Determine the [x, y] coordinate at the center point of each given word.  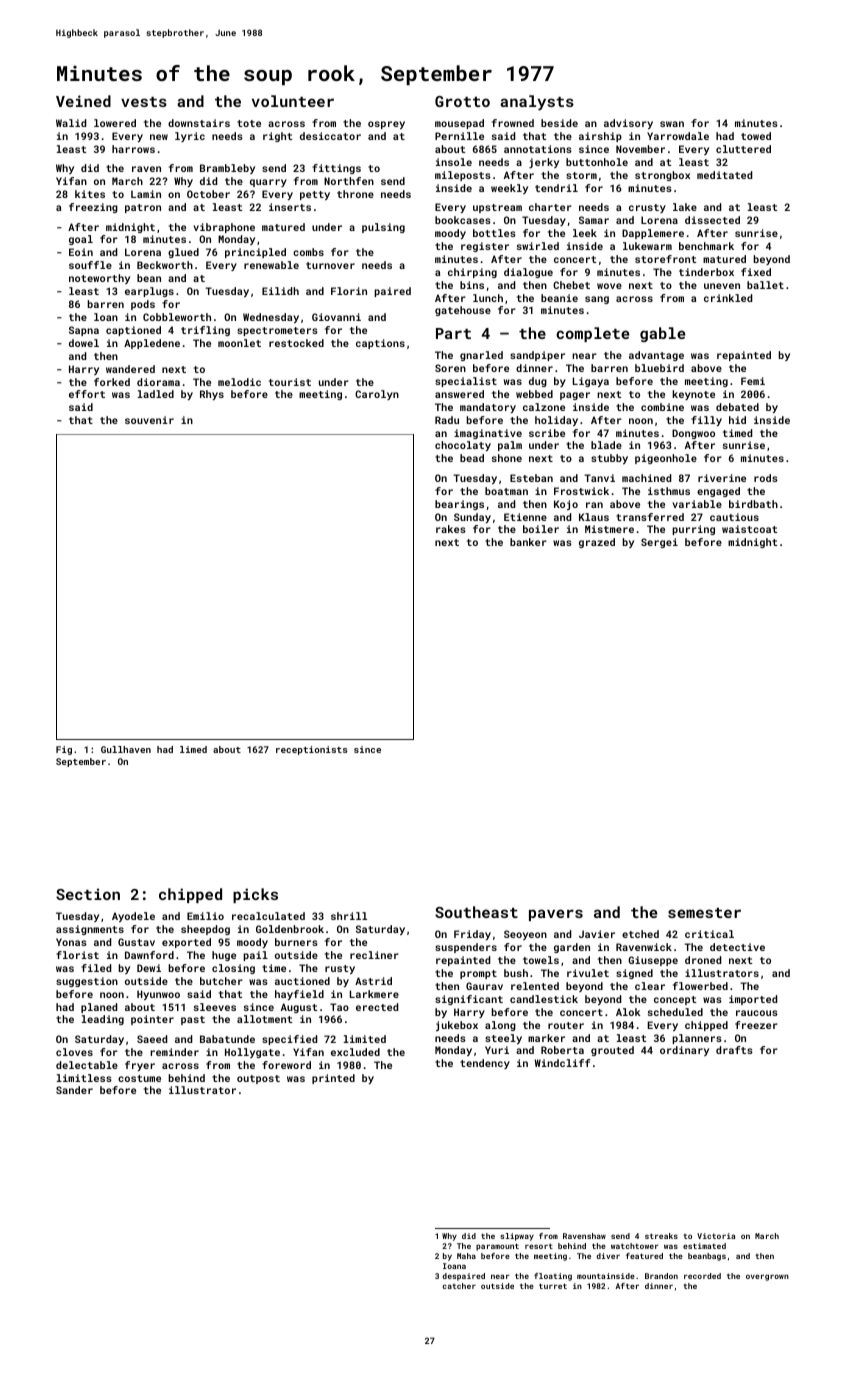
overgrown [767, 1277]
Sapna [84, 331]
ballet [765, 285]
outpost [258, 1079]
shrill [349, 916]
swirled [538, 246]
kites [90, 194]
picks [255, 895]
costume [139, 1078]
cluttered [743, 149]
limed [193, 749]
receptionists [312, 750]
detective [737, 947]
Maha [466, 1256]
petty [315, 195]
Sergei [659, 543]
